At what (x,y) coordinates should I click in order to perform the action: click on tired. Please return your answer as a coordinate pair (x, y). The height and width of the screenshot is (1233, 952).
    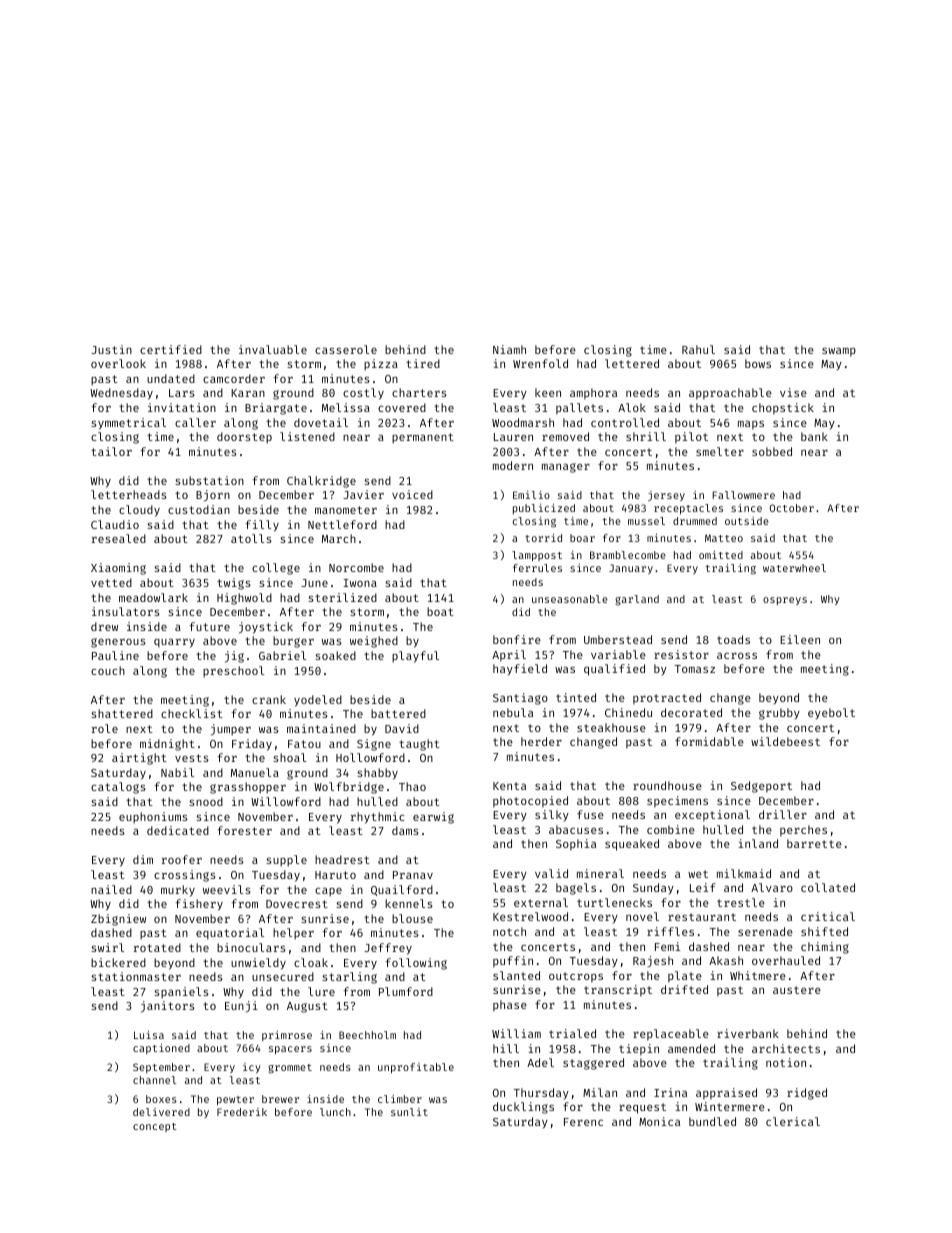
    Looking at the image, I should click on (423, 363).
